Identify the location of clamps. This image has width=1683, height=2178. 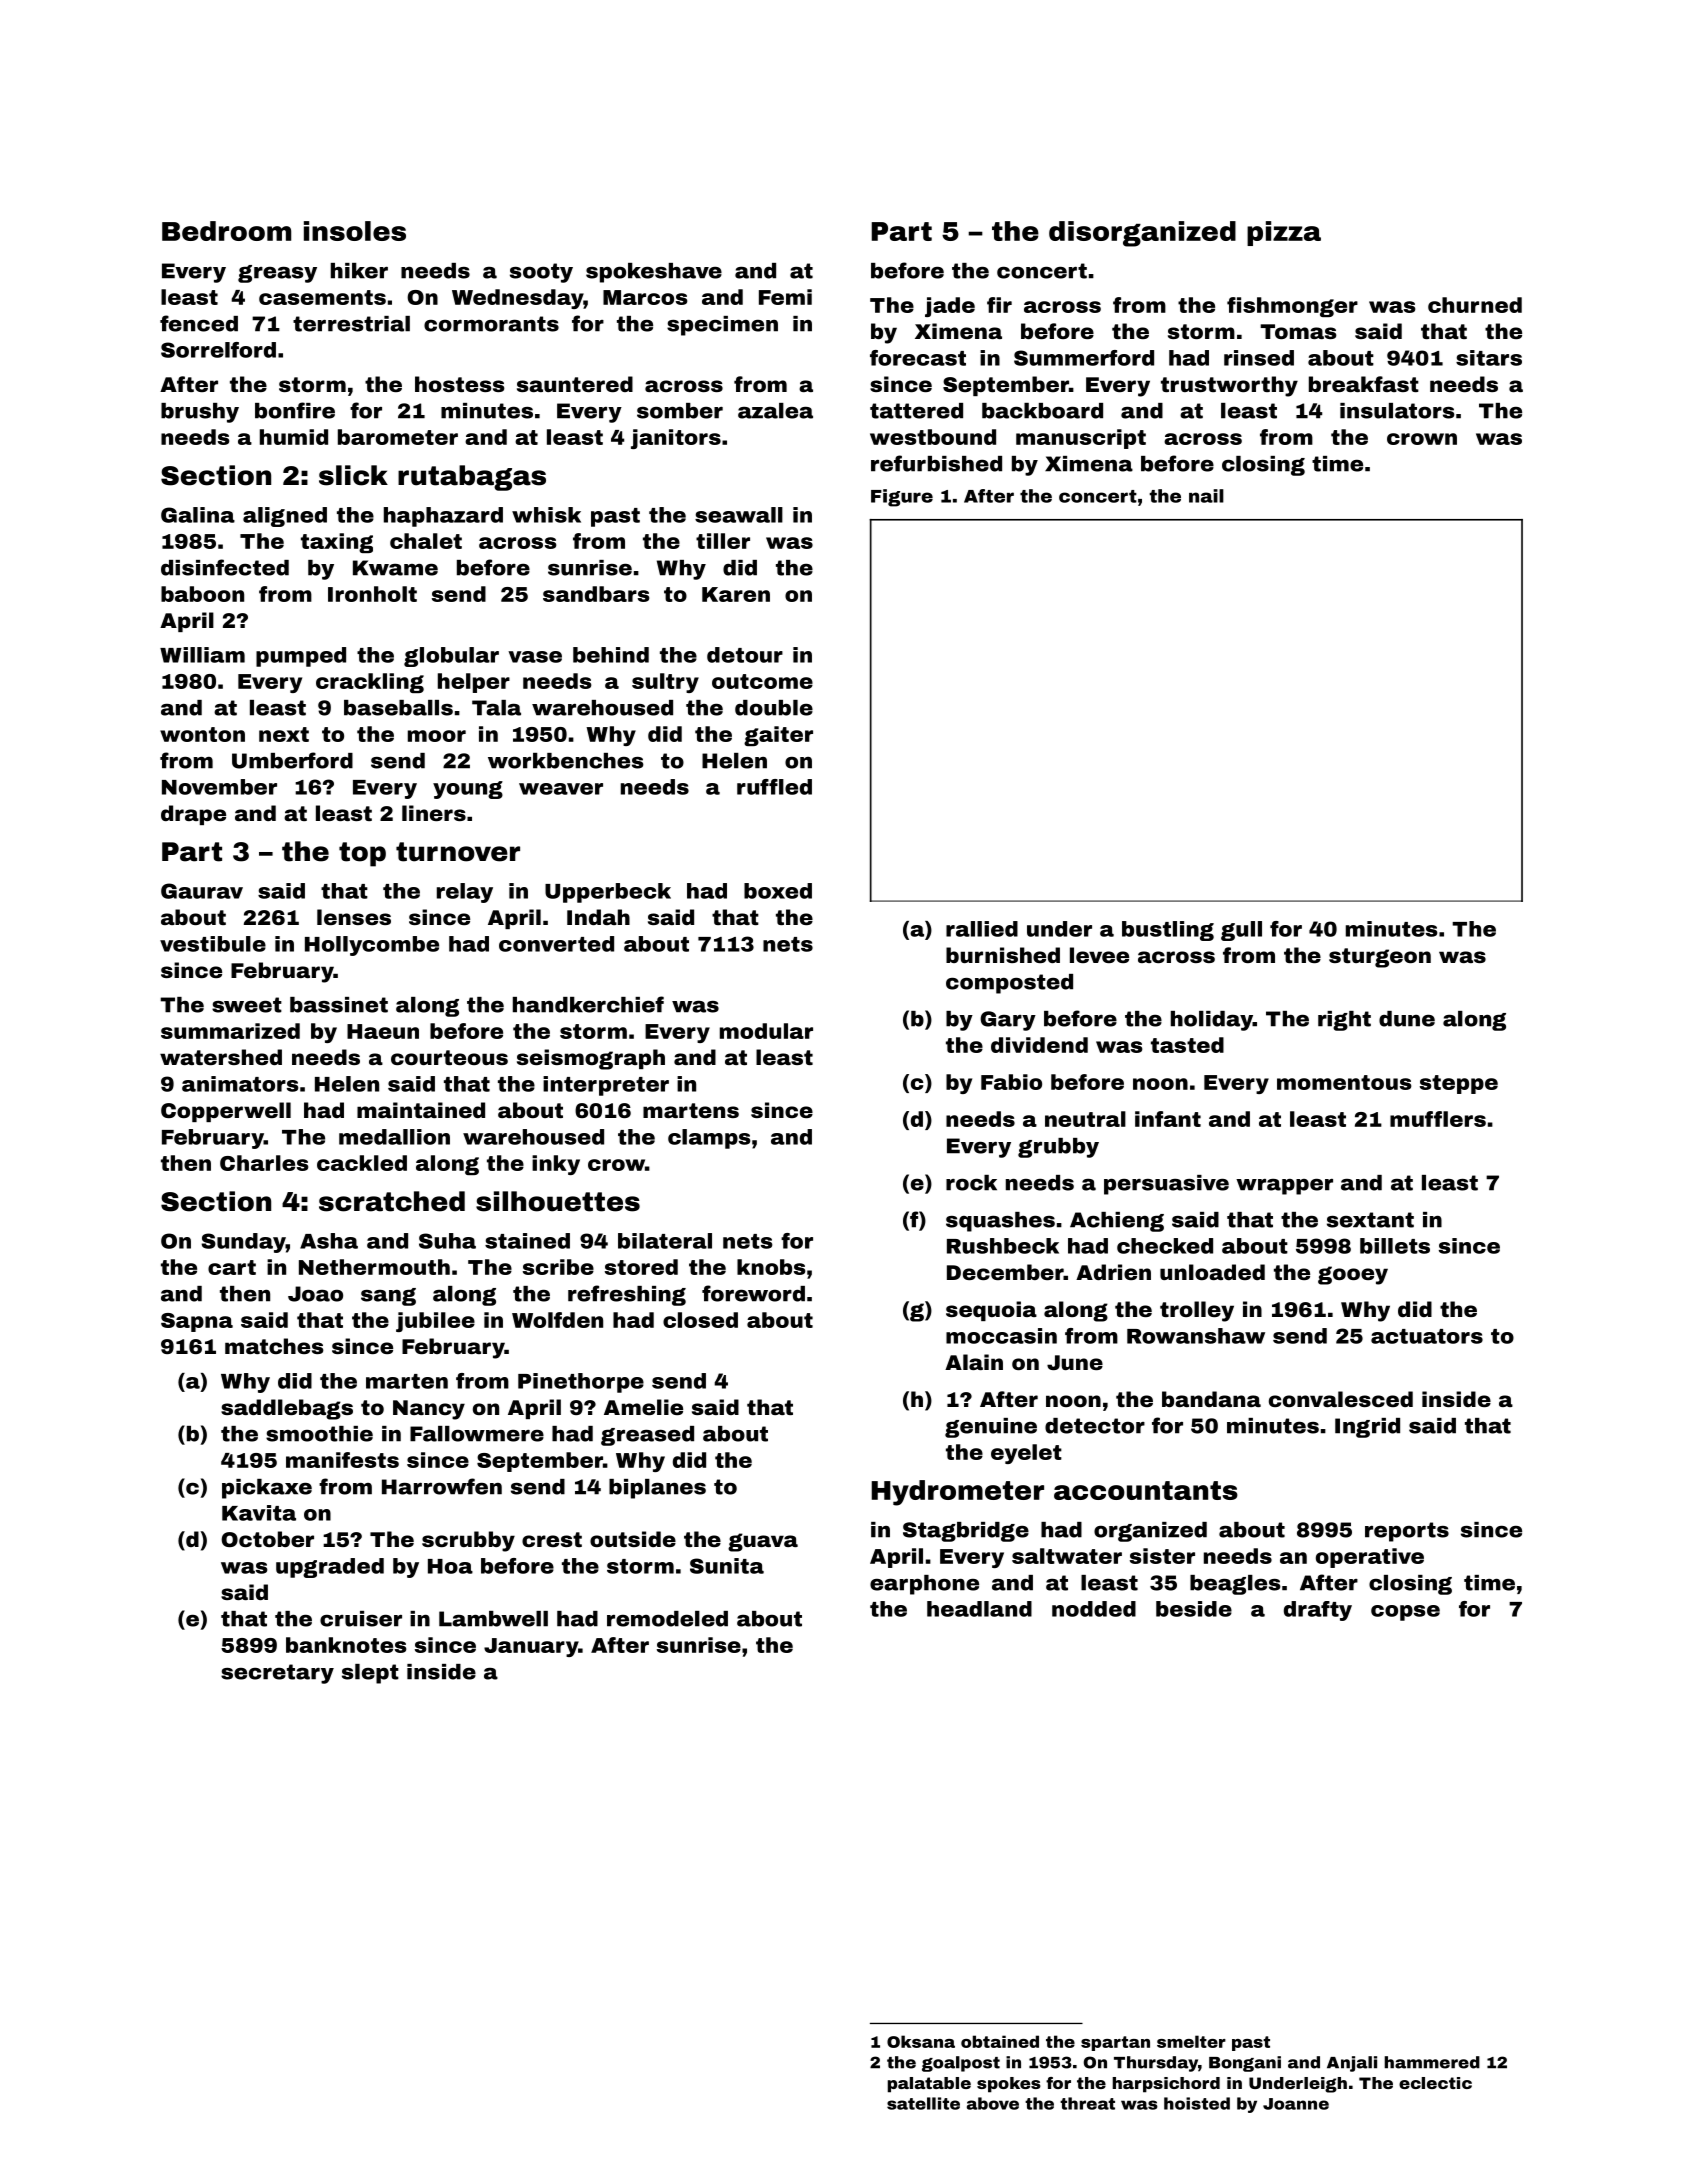
(709, 1139).
